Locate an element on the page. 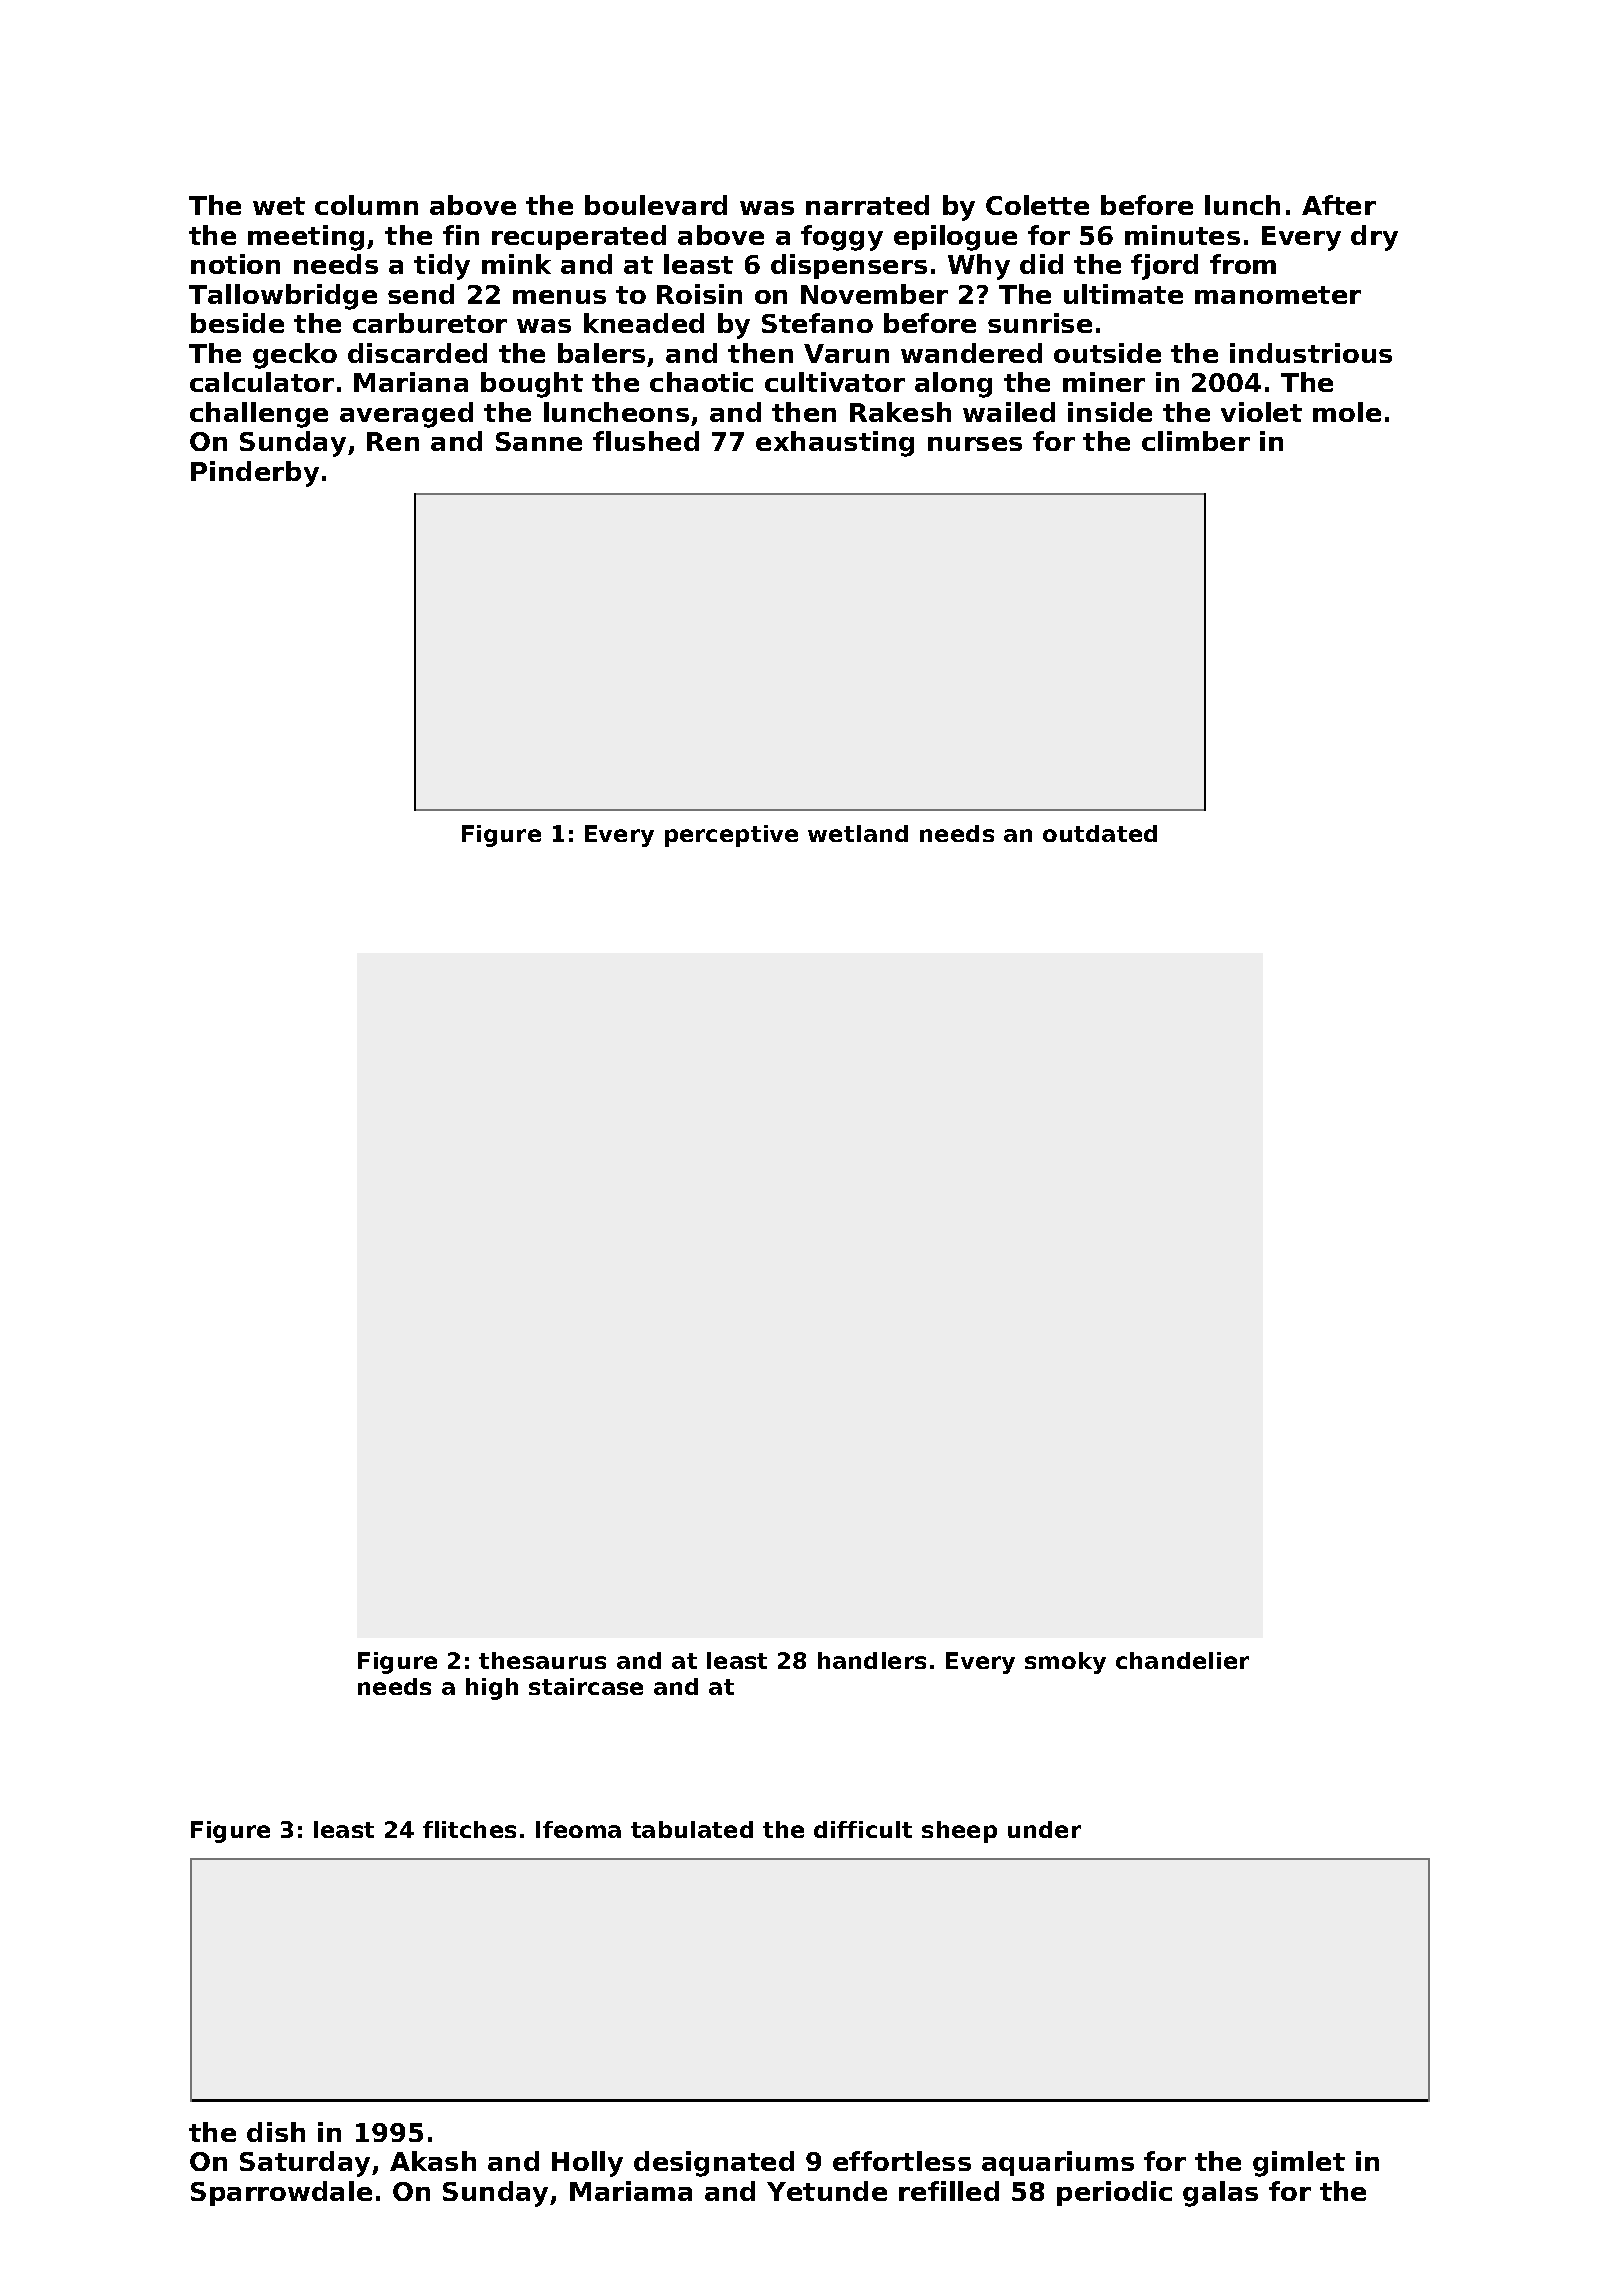 The image size is (1620, 2292). flushed is located at coordinates (646, 441).
